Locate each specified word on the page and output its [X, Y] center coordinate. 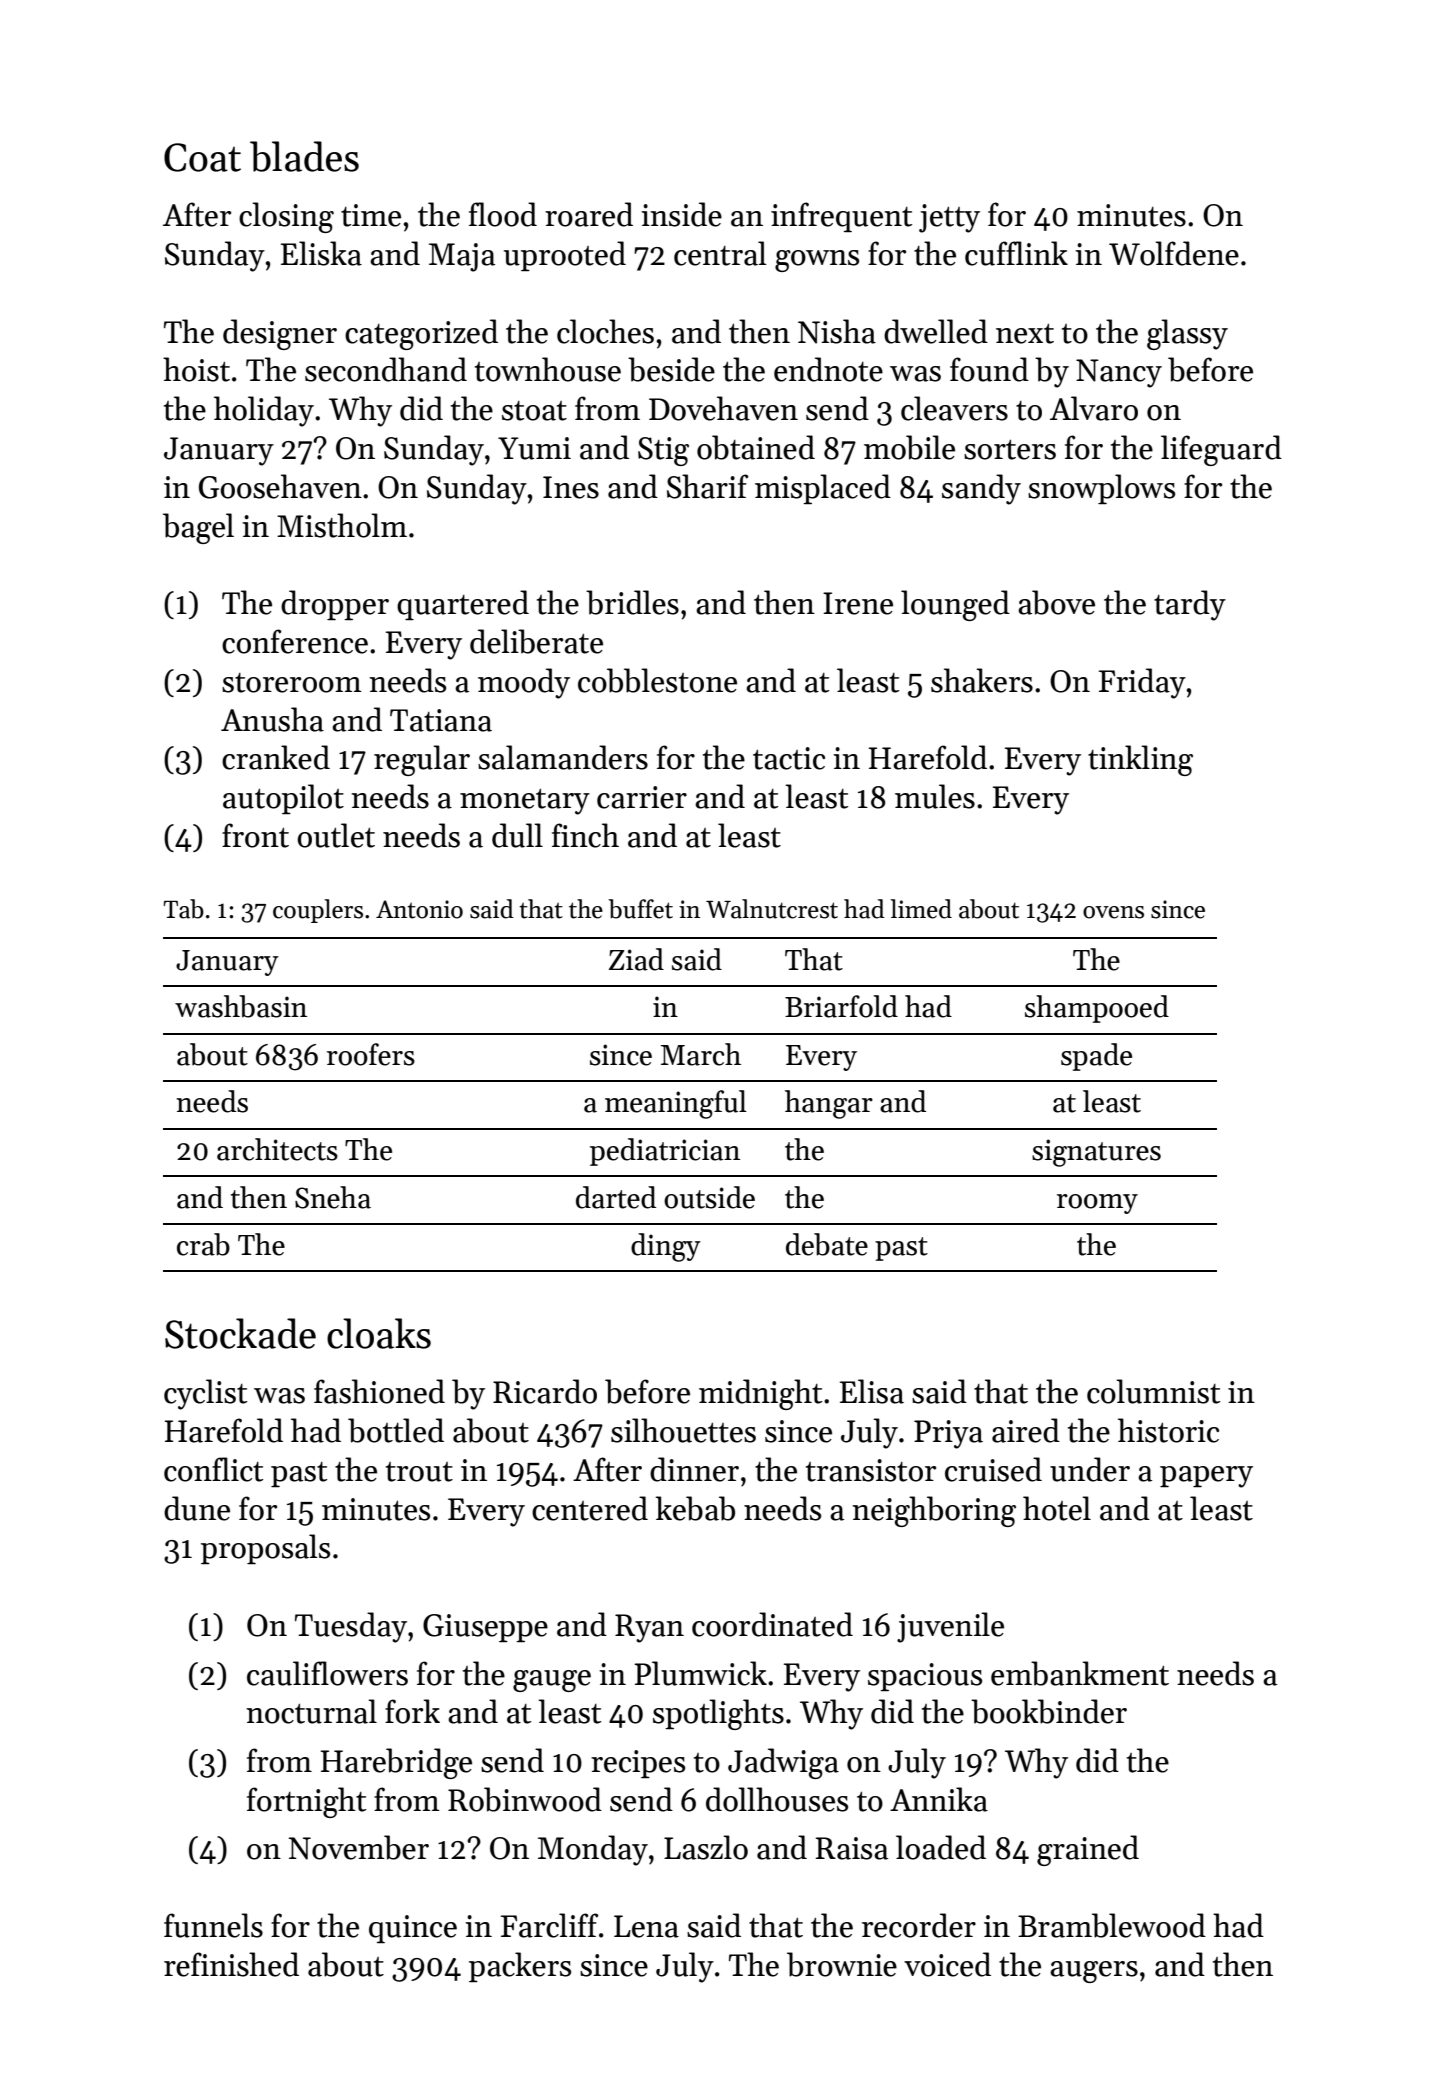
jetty [949, 218]
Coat [202, 157]
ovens [1113, 912]
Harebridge [396, 1763]
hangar [829, 1104]
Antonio [419, 909]
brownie [842, 1964]
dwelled [936, 331]
